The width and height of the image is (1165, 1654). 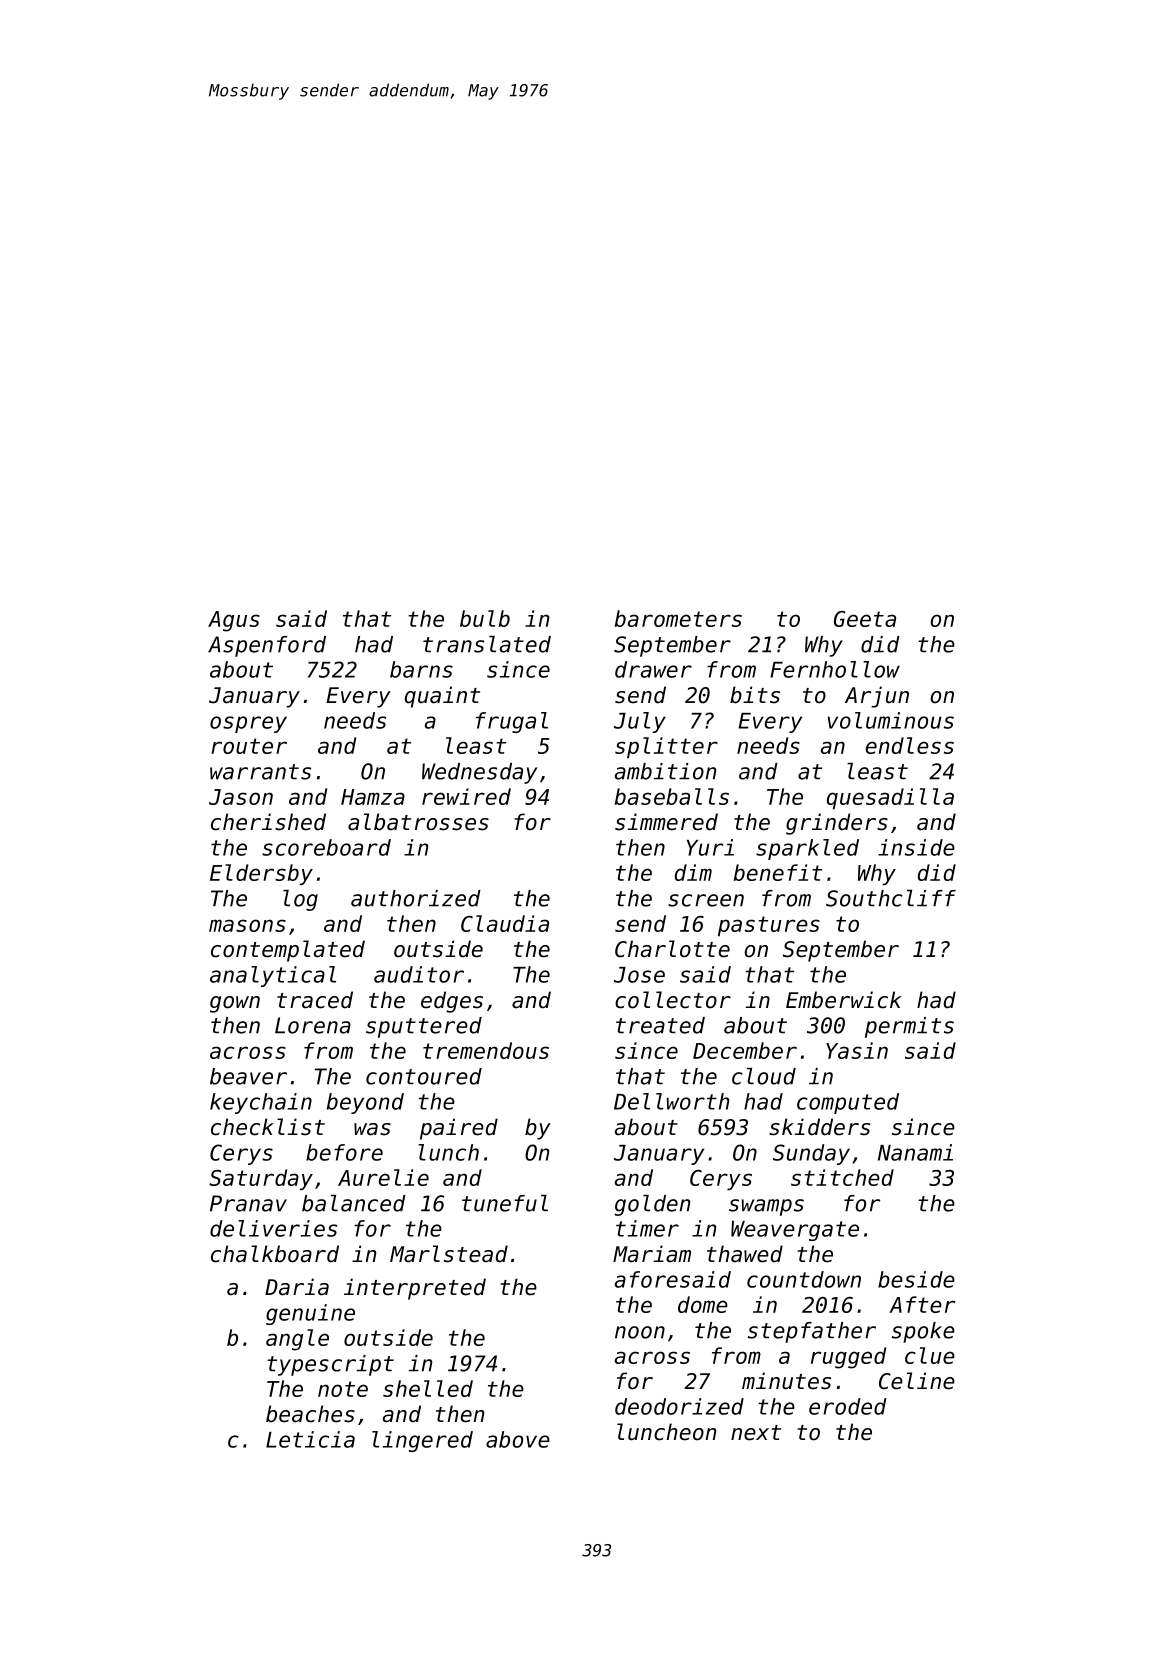 What do you see at coordinates (422, 1441) in the image?
I see `lingered` at bounding box center [422, 1441].
